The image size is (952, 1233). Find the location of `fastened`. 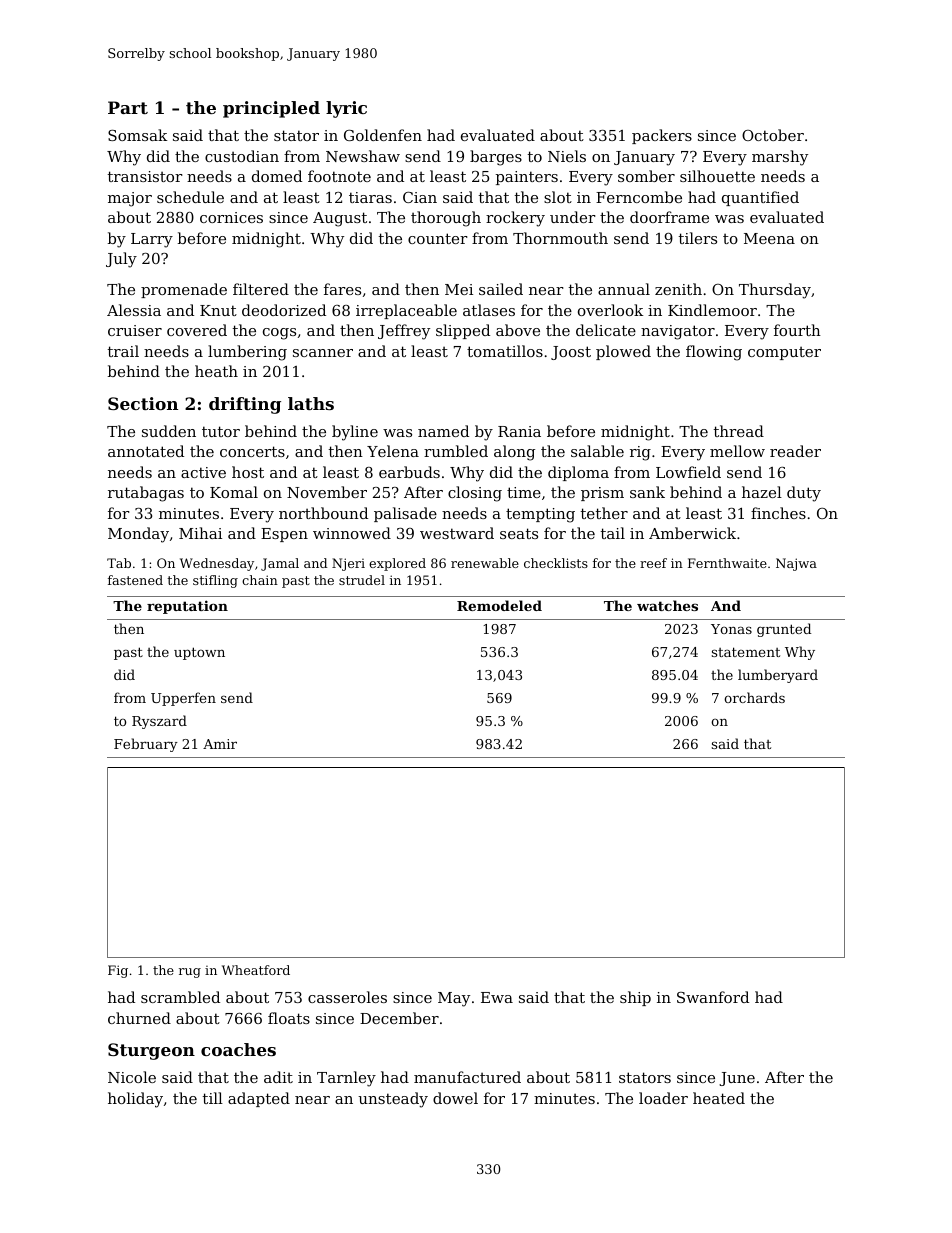

fastened is located at coordinates (135, 580).
